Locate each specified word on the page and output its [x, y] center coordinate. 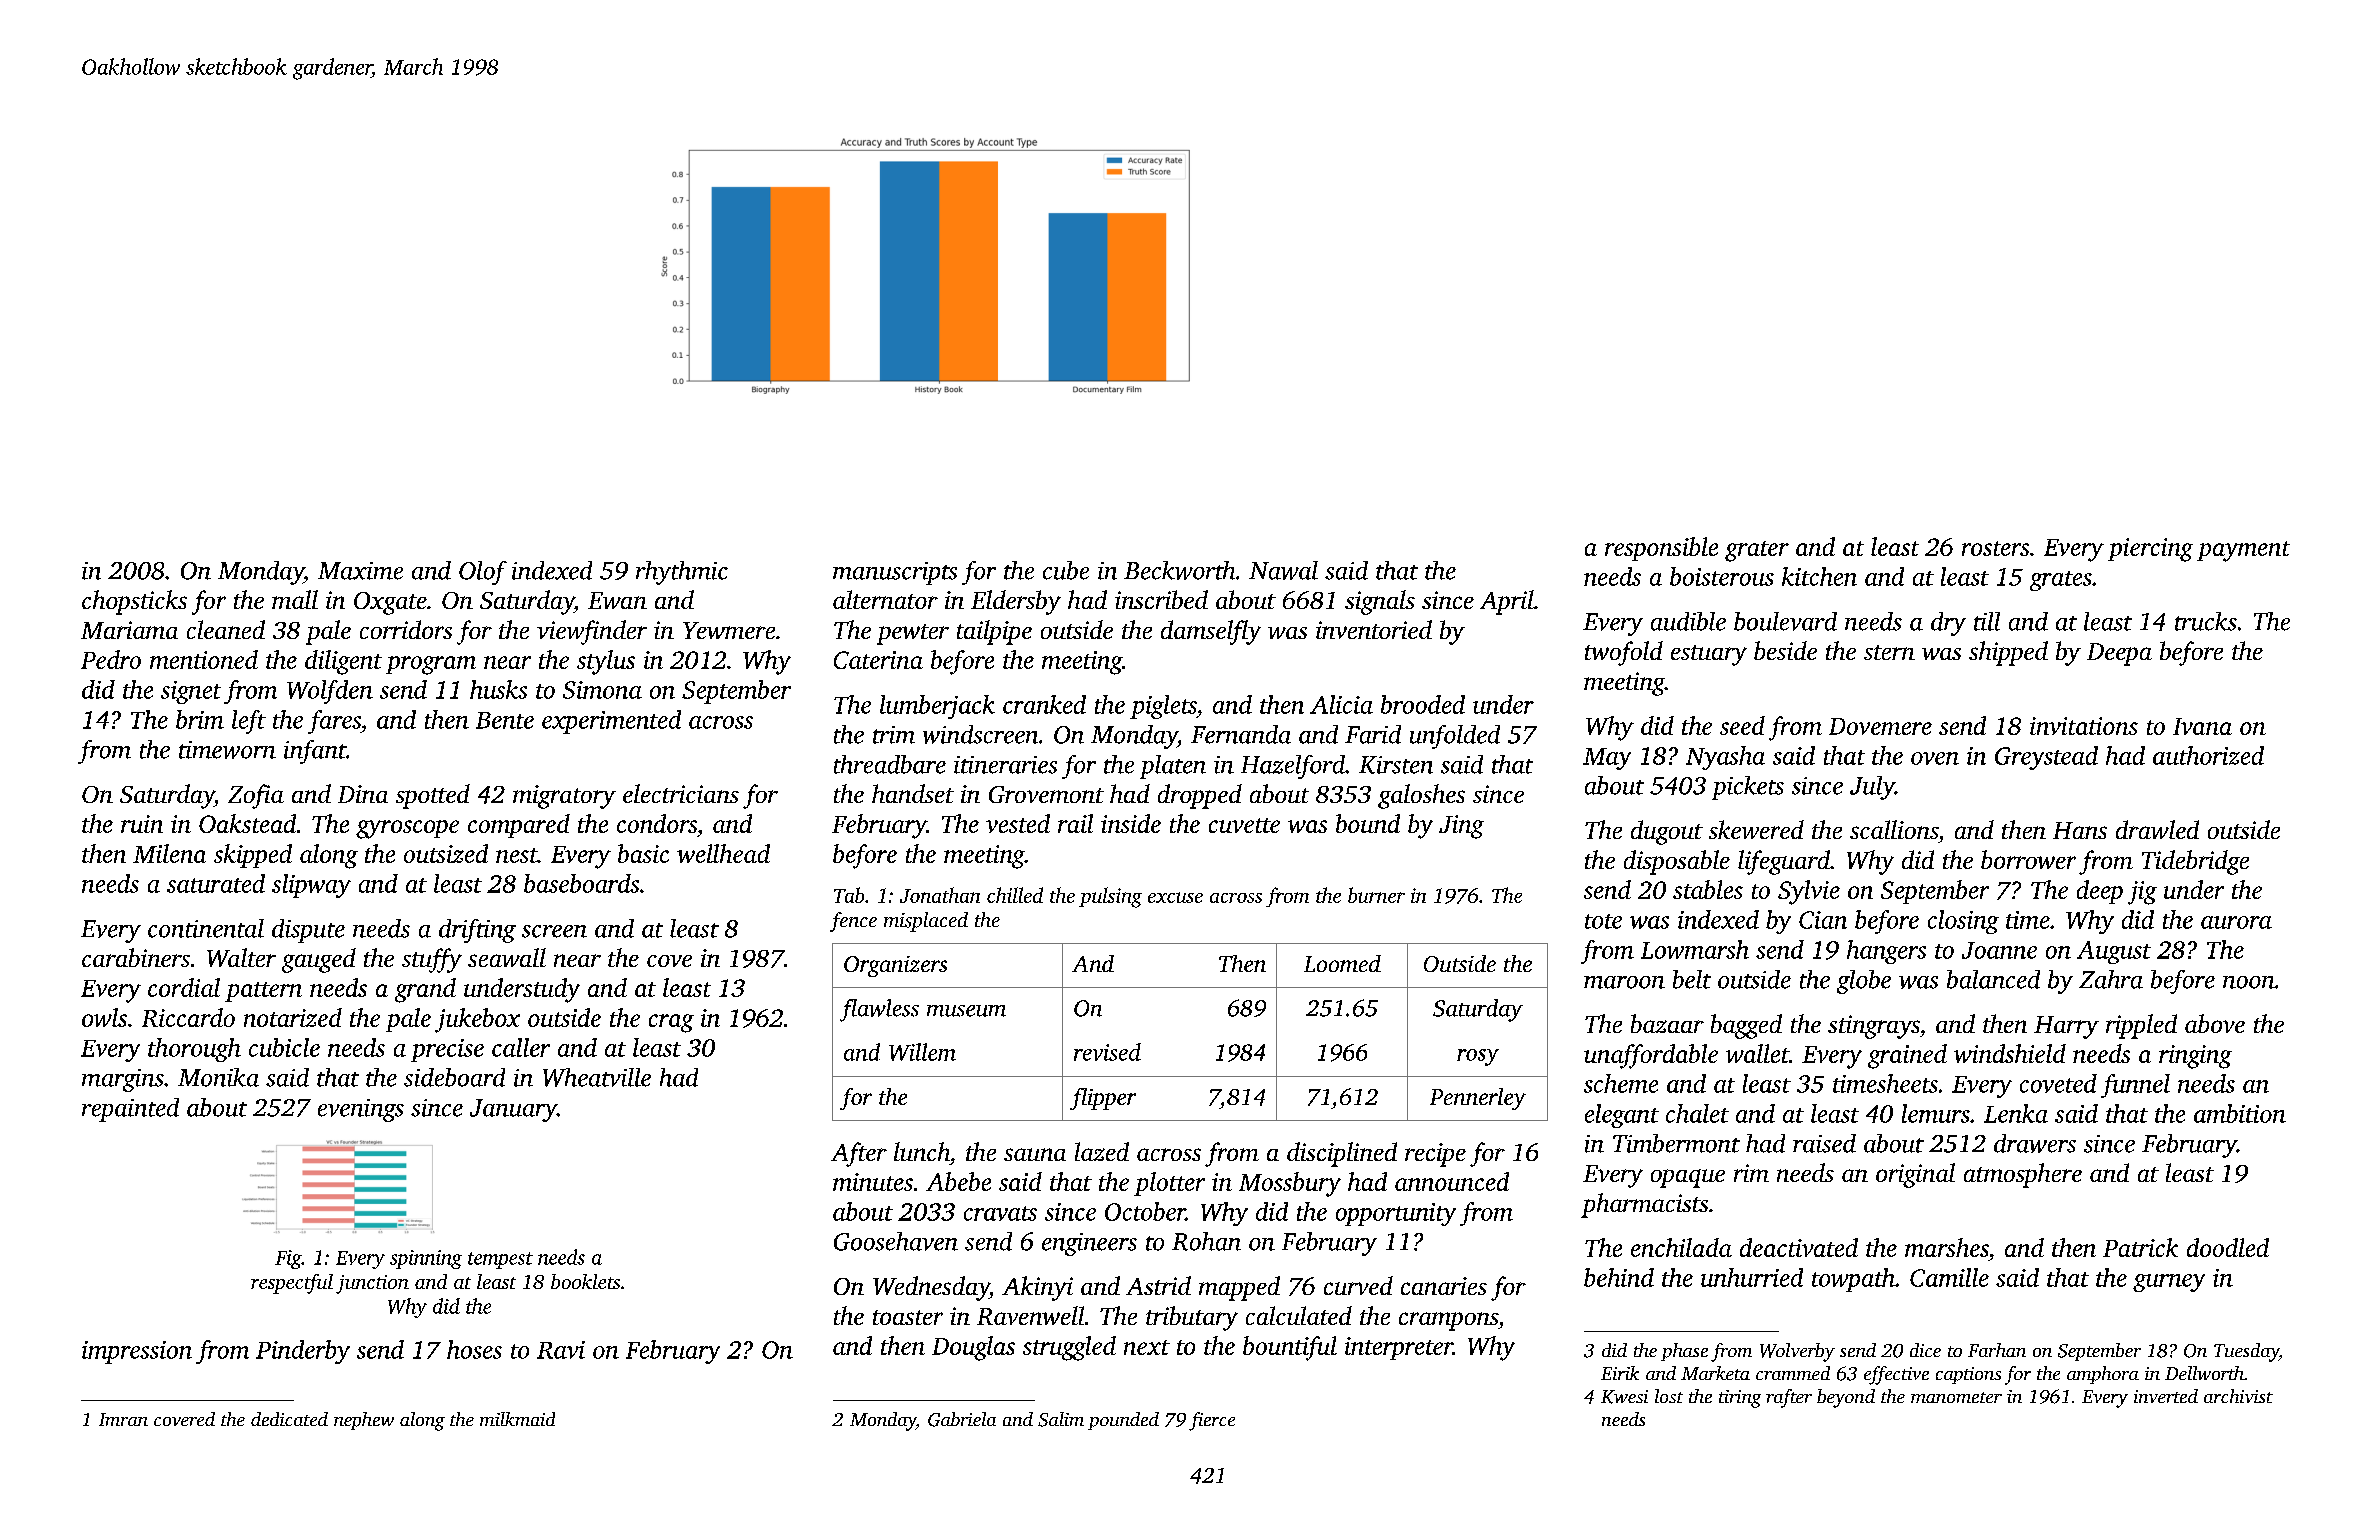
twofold [1624, 653]
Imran [123, 1419]
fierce [1212, 1421]
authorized [2208, 755]
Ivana [2202, 726]
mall [295, 599]
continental [206, 928]
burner [1376, 895]
